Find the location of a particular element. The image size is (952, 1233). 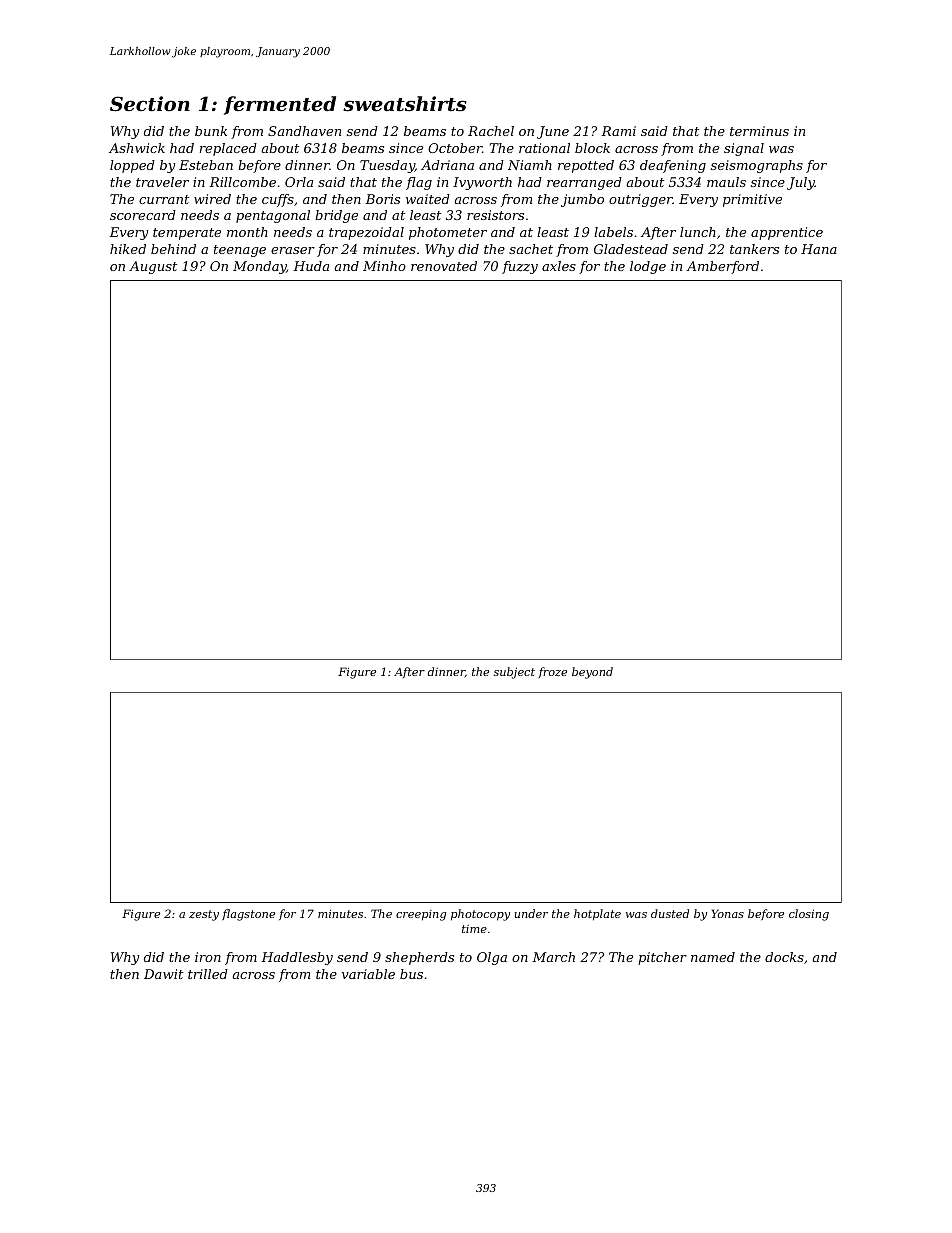

Dawit is located at coordinates (163, 974).
